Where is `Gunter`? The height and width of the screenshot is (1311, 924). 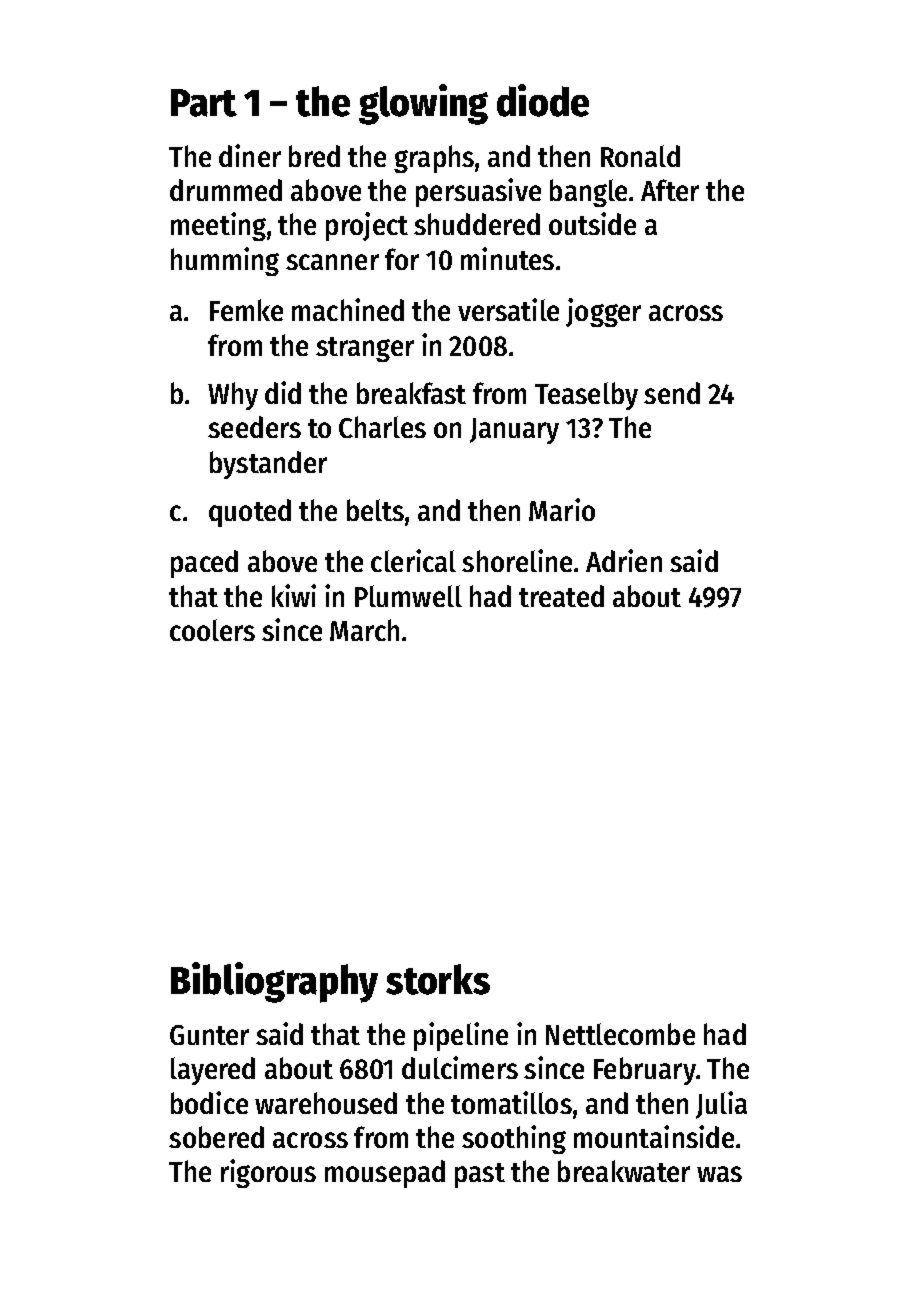
Gunter is located at coordinates (209, 1035).
